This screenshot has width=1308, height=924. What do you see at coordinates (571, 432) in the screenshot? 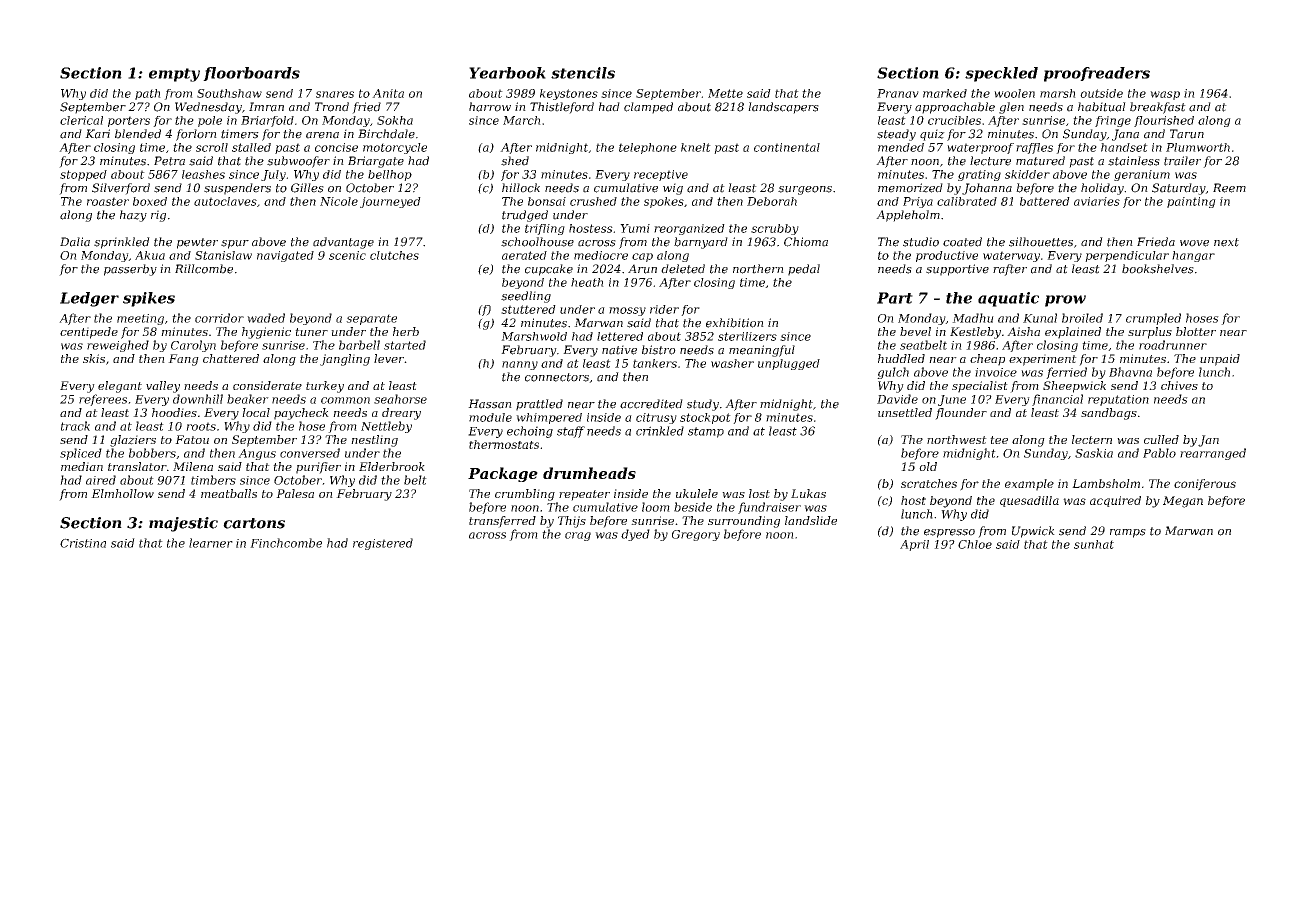
I see `staff` at bounding box center [571, 432].
